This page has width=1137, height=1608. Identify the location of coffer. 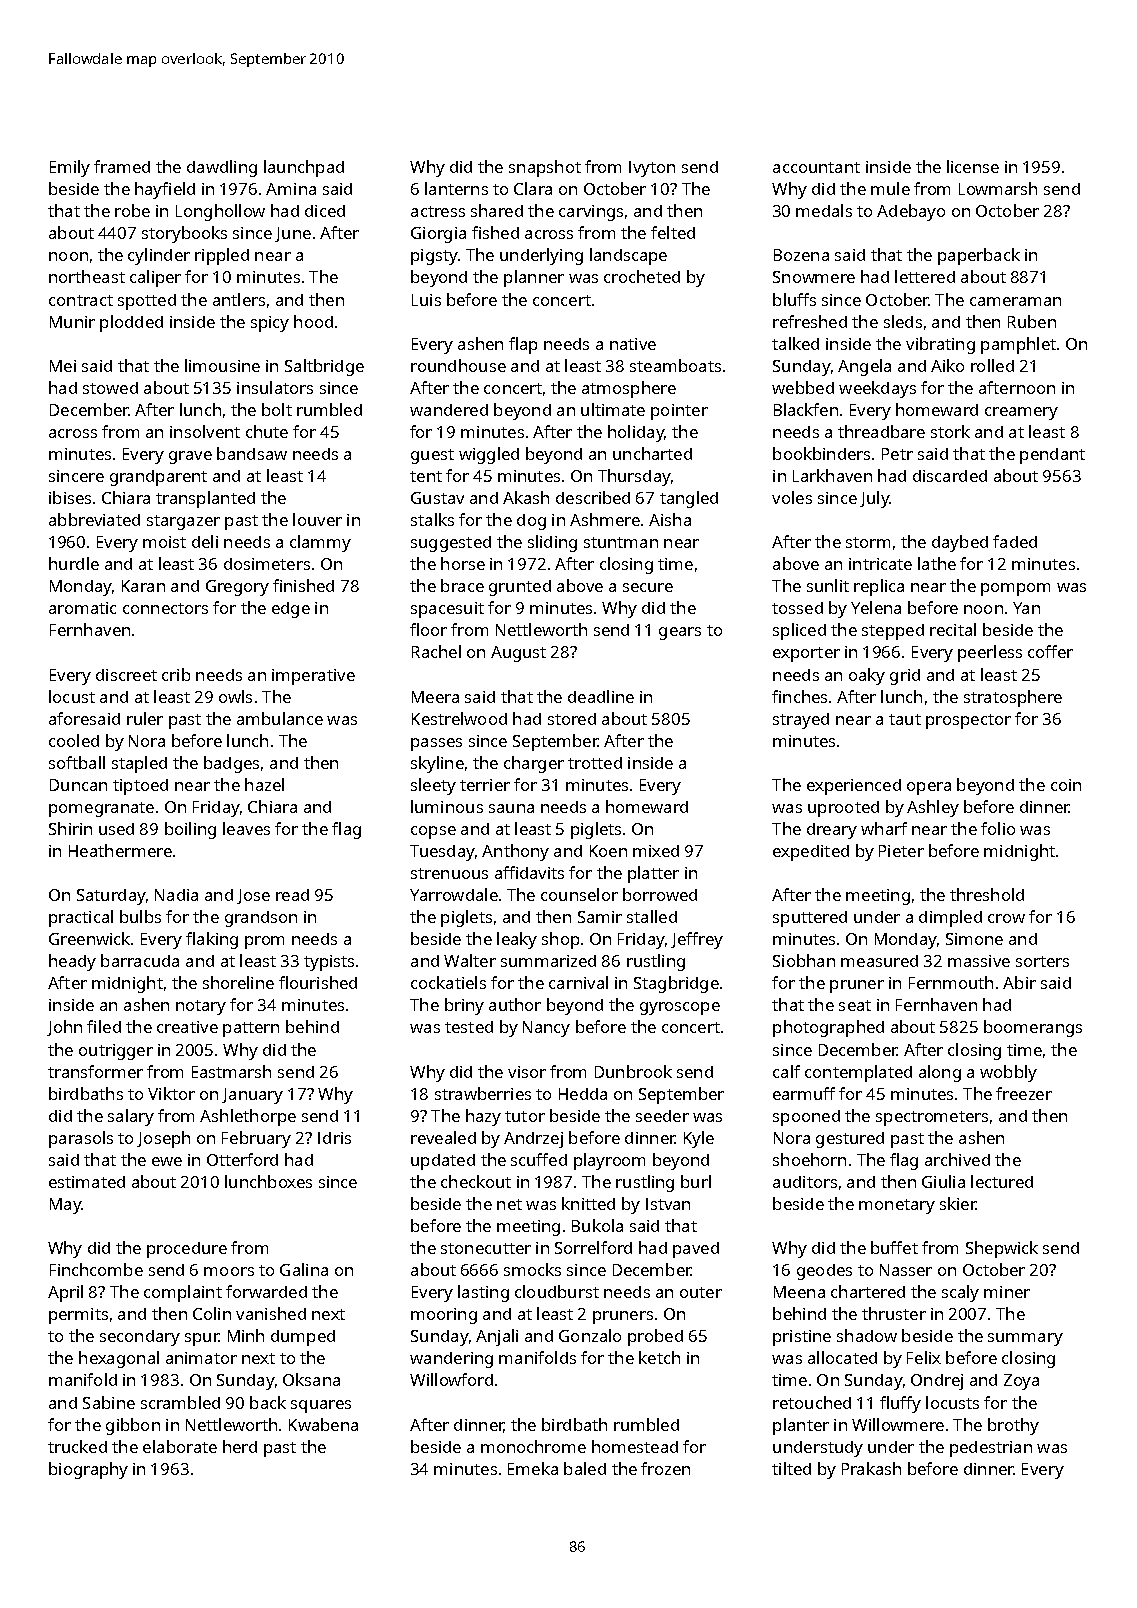
(1050, 651).
